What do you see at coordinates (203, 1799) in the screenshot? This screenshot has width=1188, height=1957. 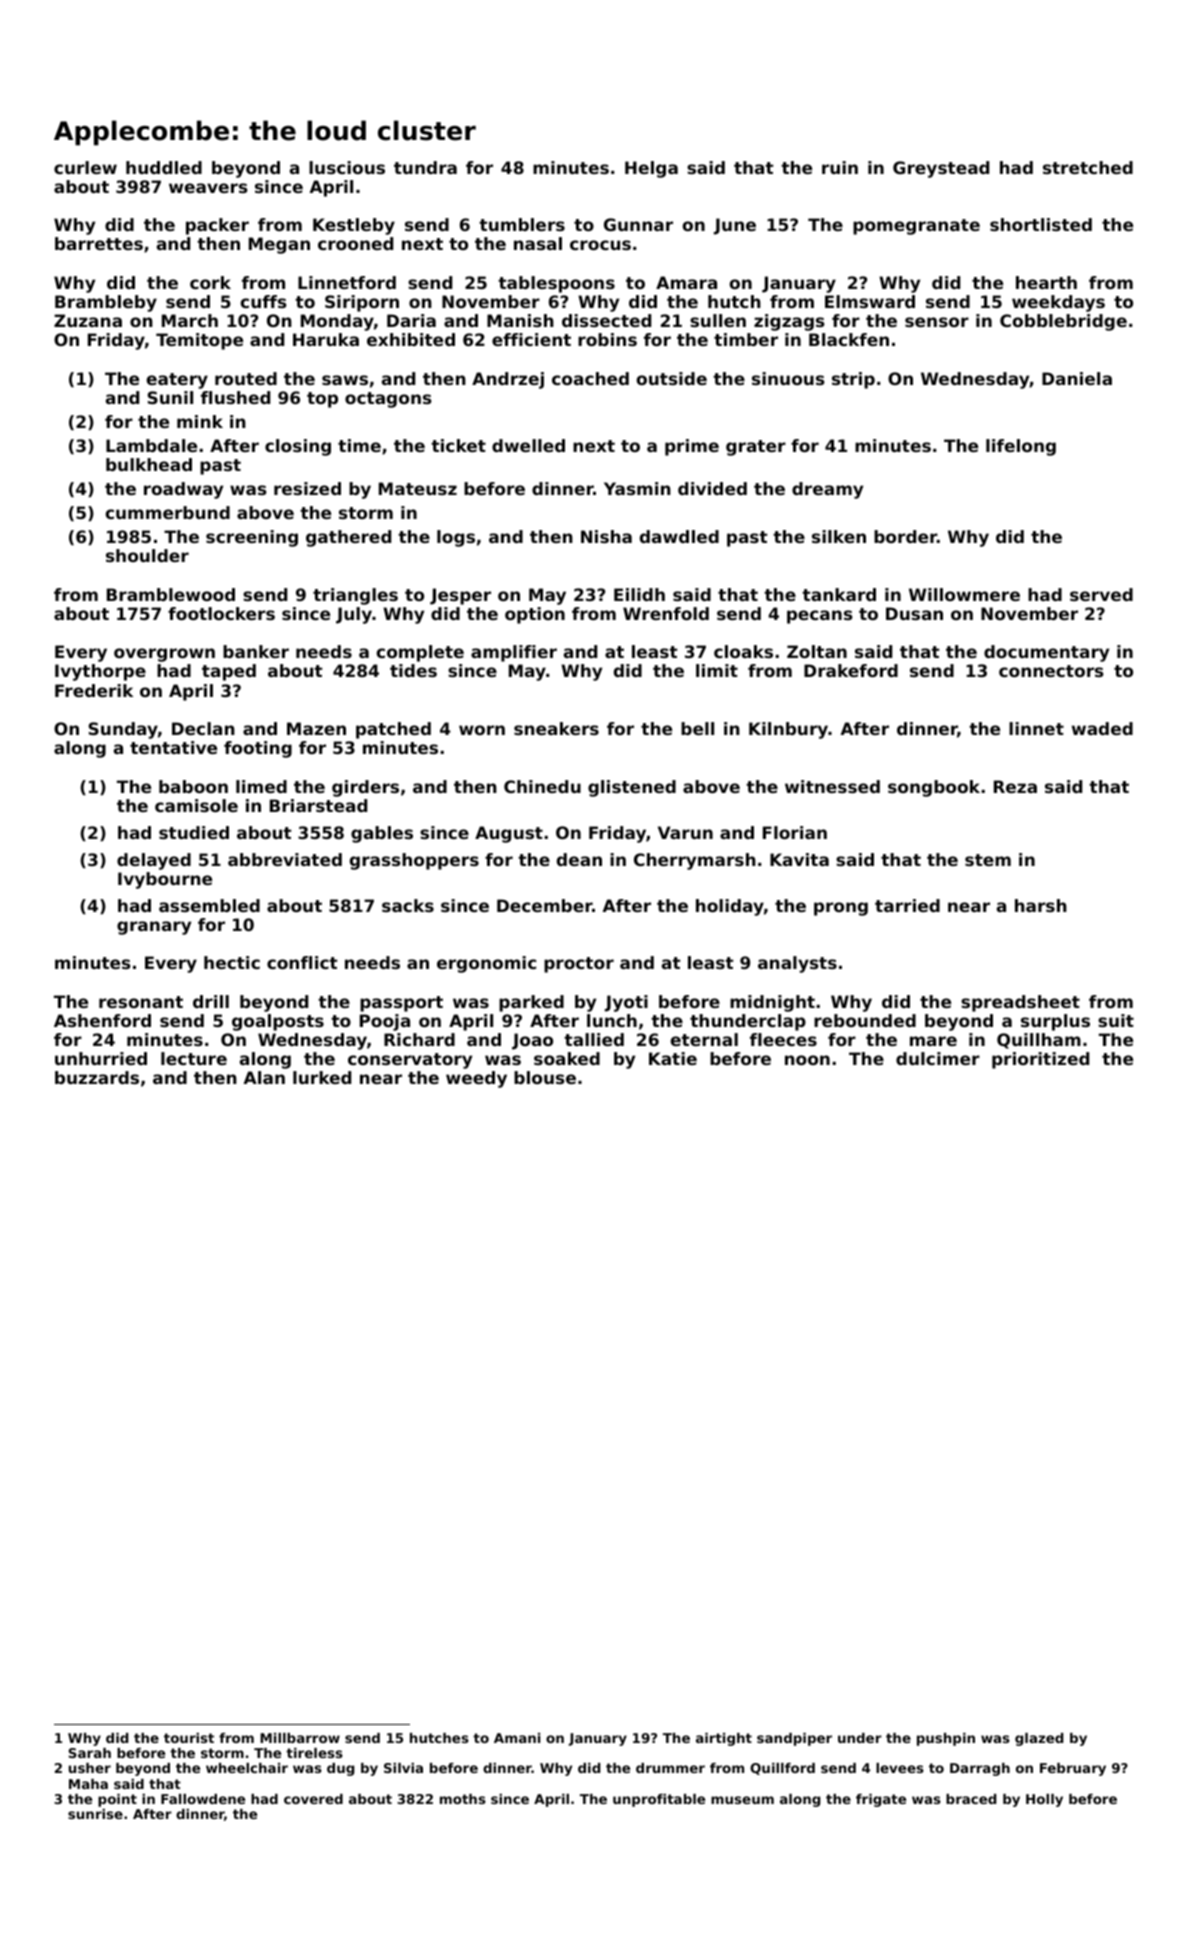 I see `Fallowdene` at bounding box center [203, 1799].
